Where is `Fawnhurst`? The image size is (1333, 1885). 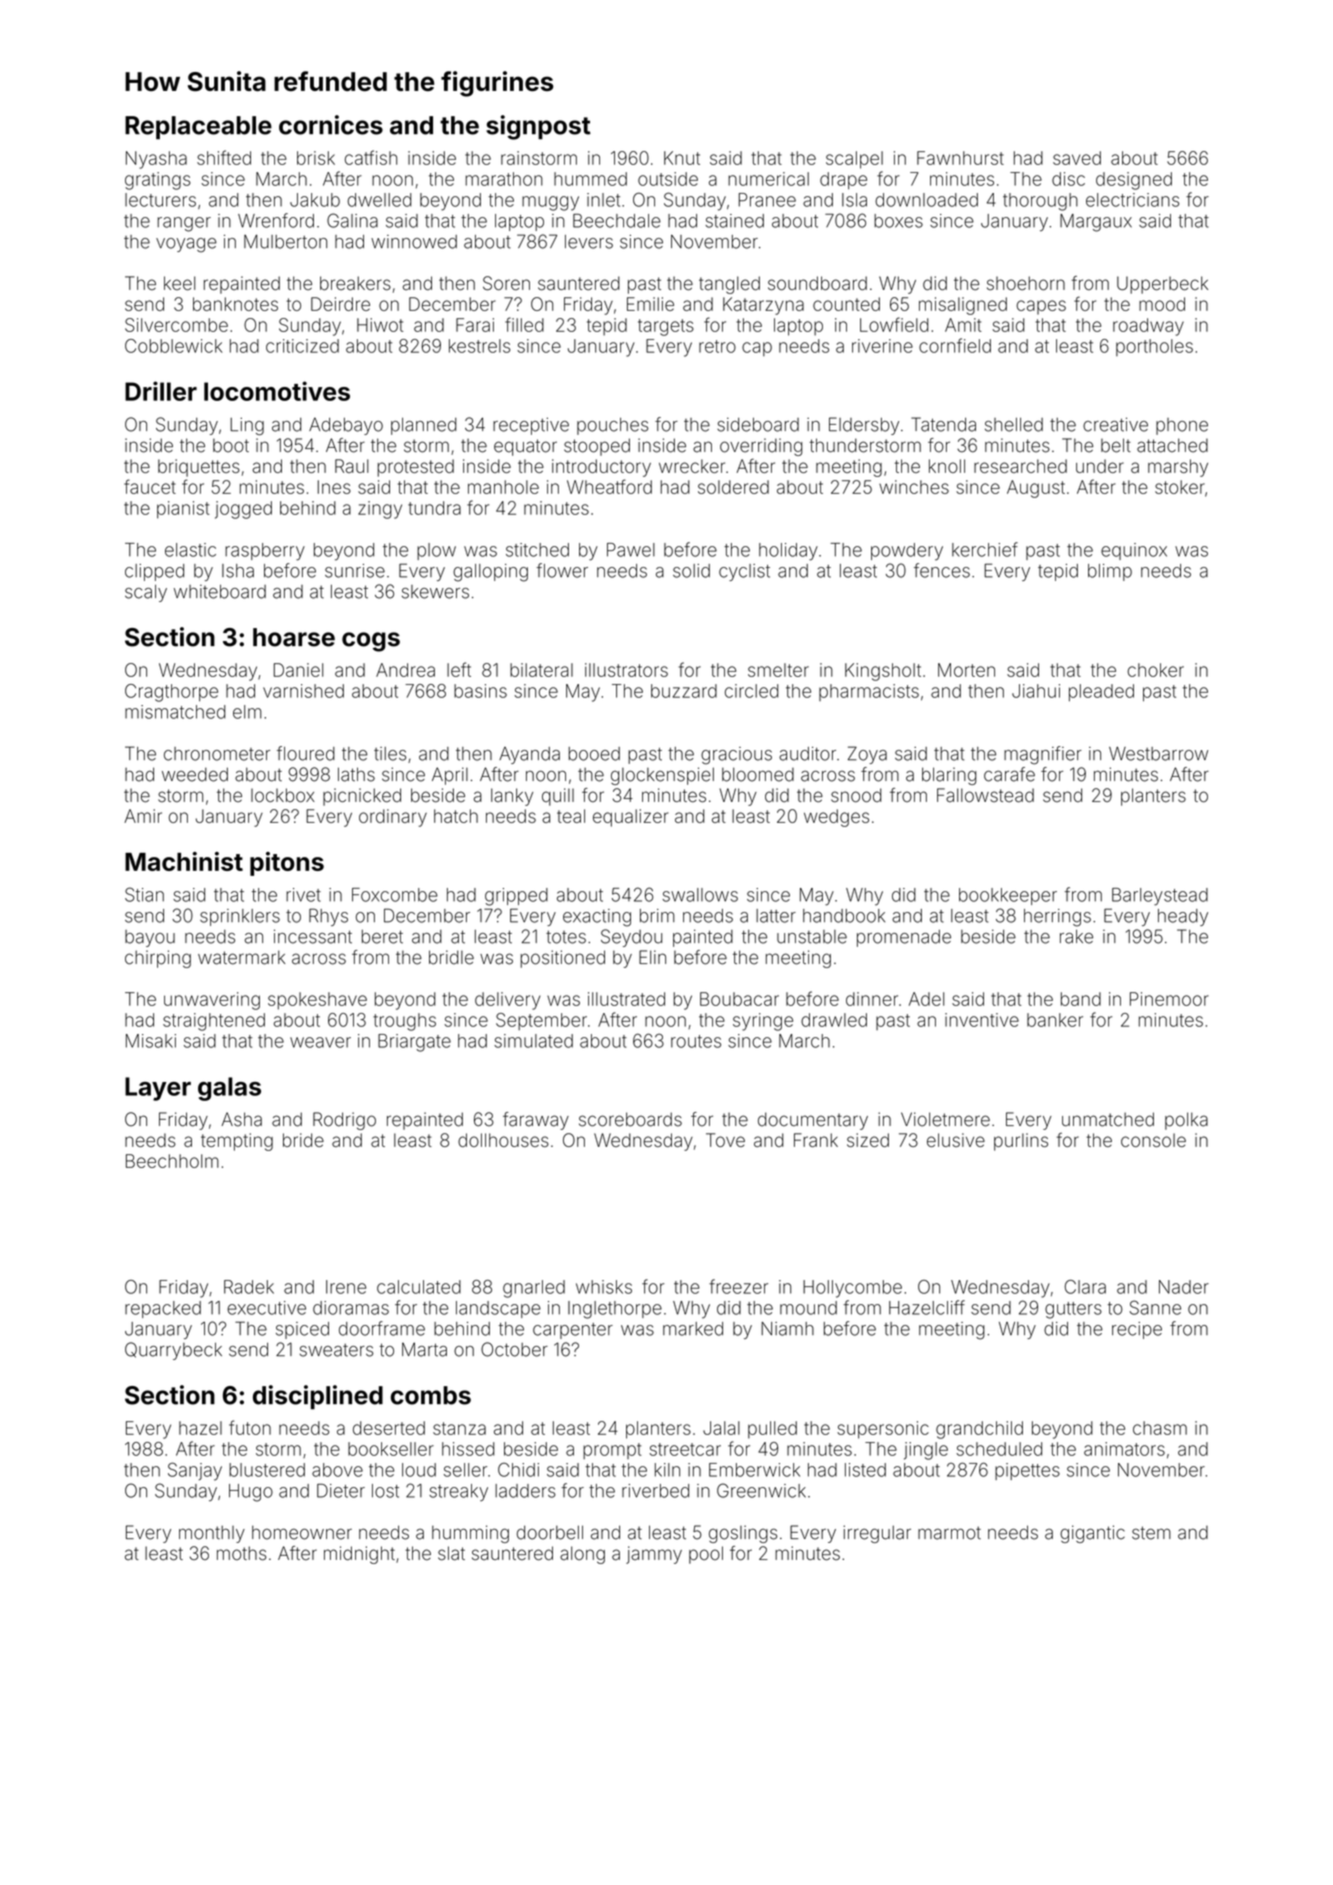 Fawnhurst is located at coordinates (960, 158).
